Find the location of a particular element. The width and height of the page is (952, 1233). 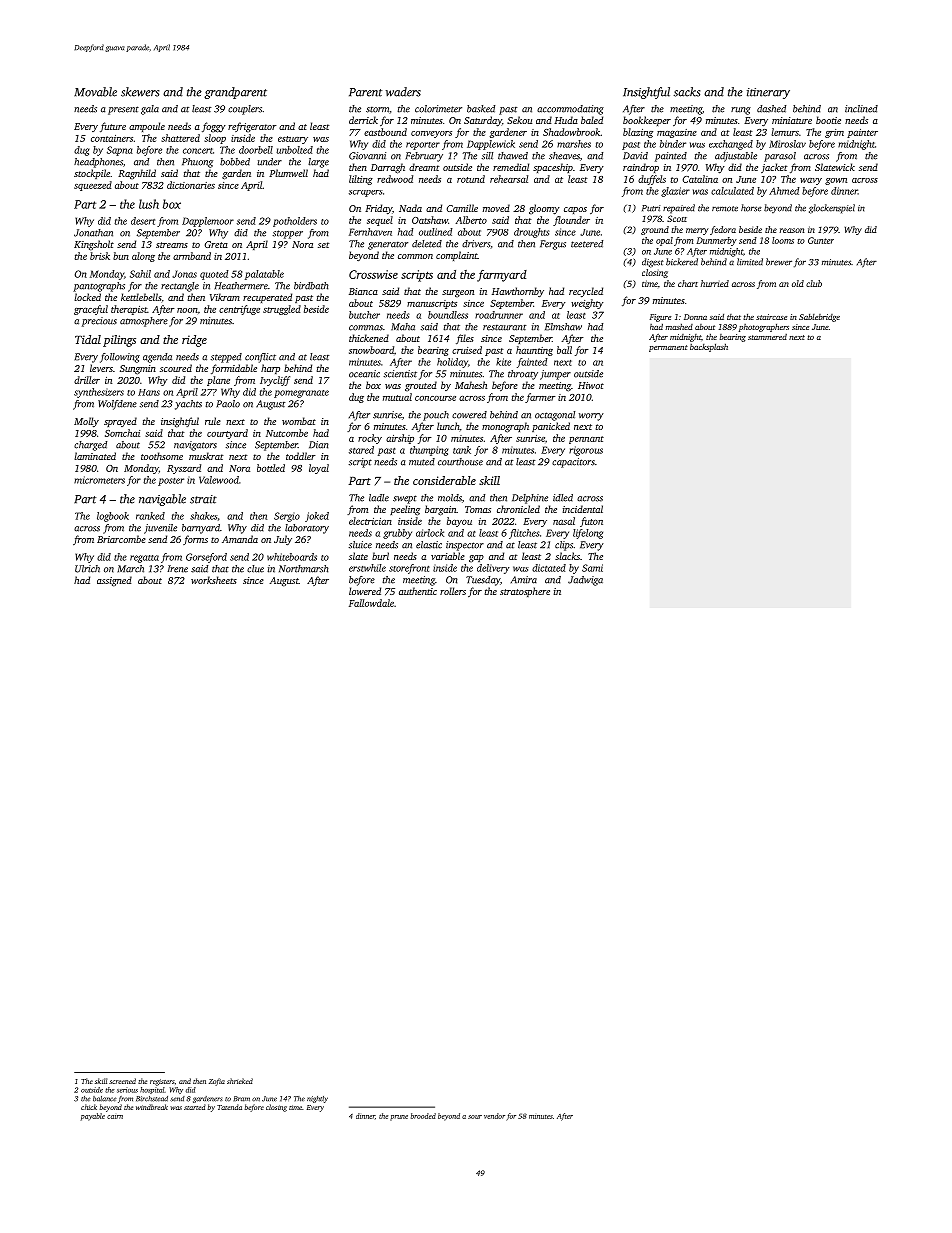

remote is located at coordinates (725, 209).
